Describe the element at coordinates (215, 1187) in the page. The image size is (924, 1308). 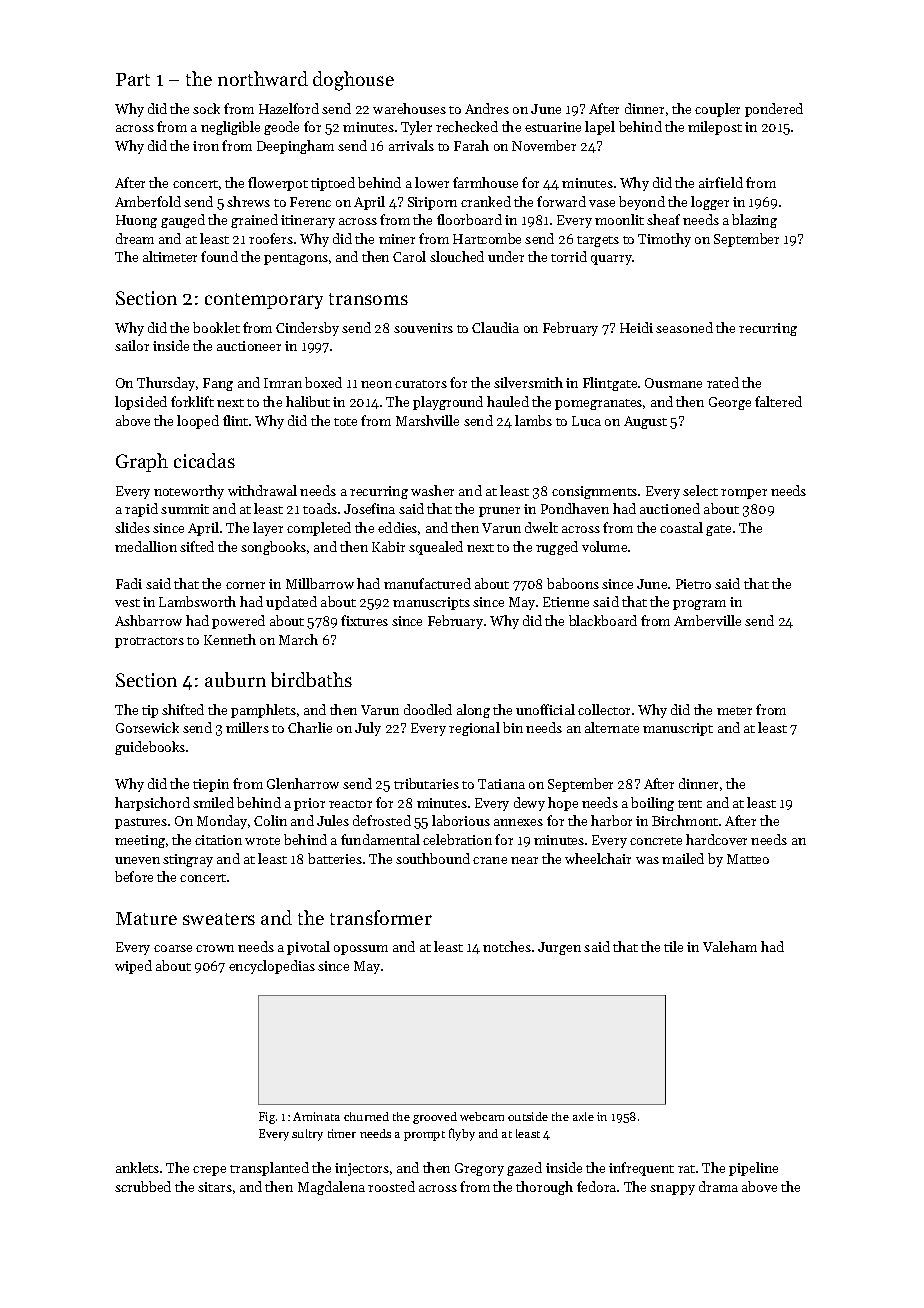
I see `sitars` at that location.
